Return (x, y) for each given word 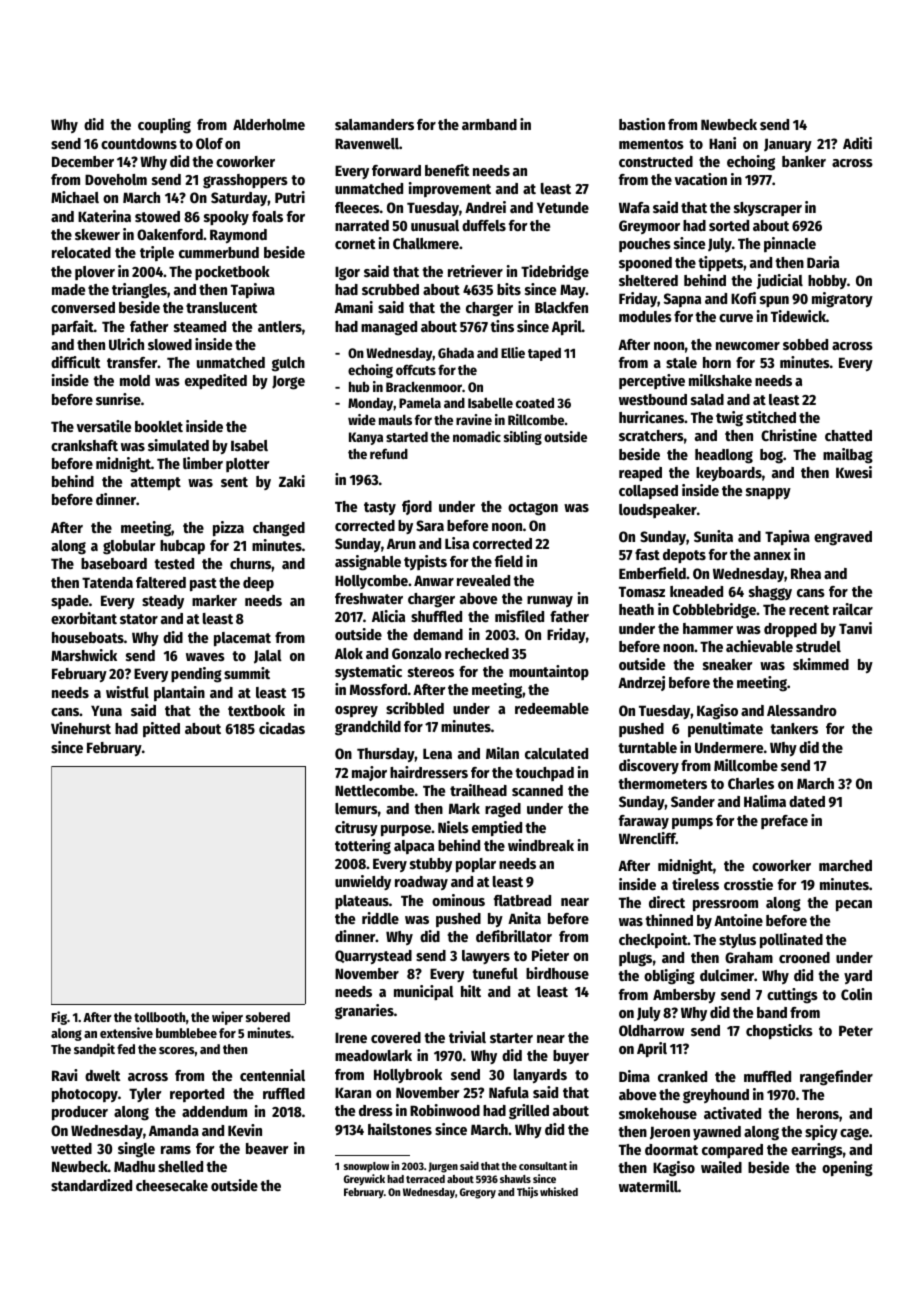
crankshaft (84, 445)
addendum (214, 1111)
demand (438, 634)
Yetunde (563, 207)
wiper (227, 1018)
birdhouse (557, 973)
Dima (634, 1076)
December (83, 161)
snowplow (366, 1167)
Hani (722, 143)
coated (535, 402)
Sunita (713, 536)
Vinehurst (81, 728)
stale (681, 362)
